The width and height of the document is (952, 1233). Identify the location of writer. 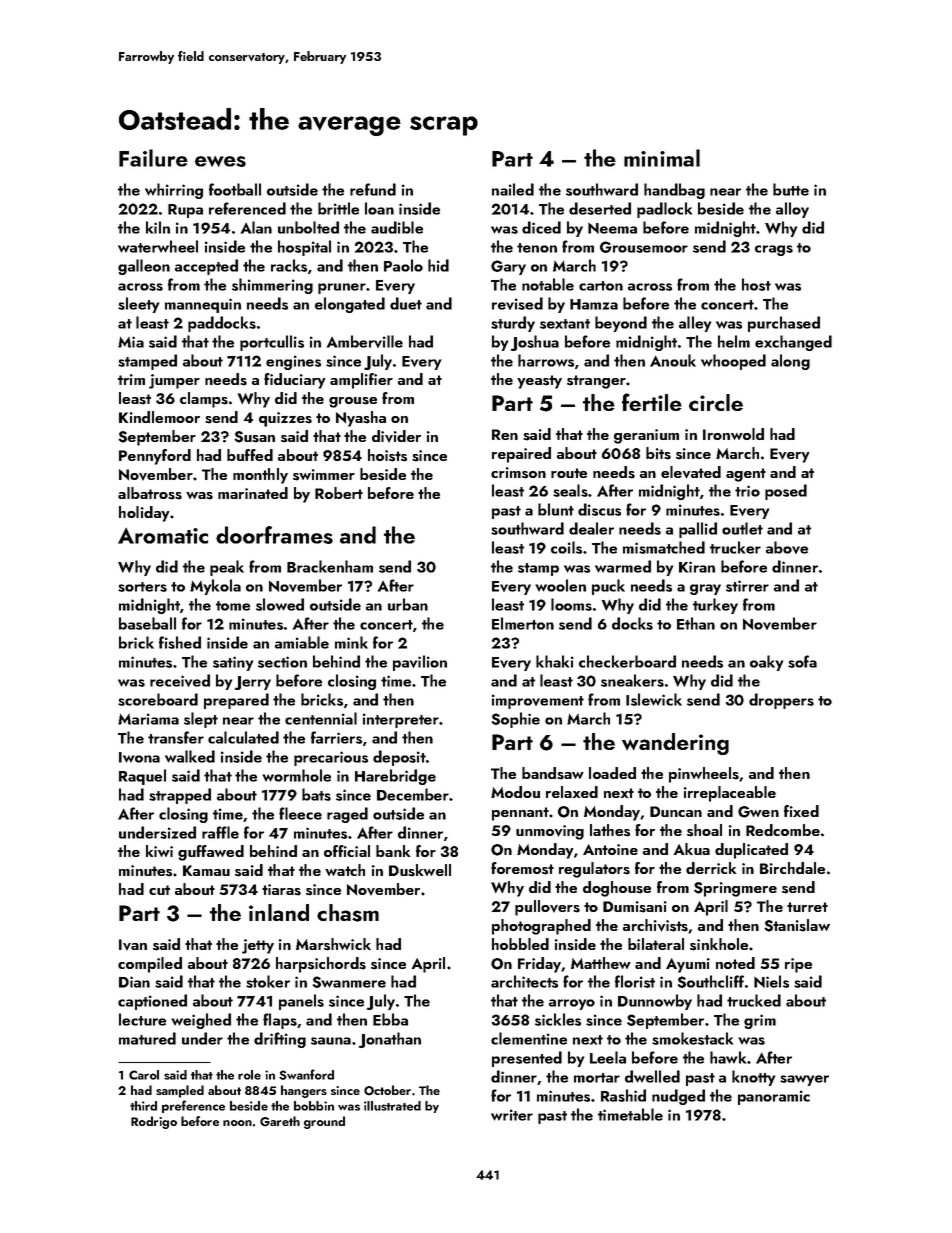
(512, 1115).
